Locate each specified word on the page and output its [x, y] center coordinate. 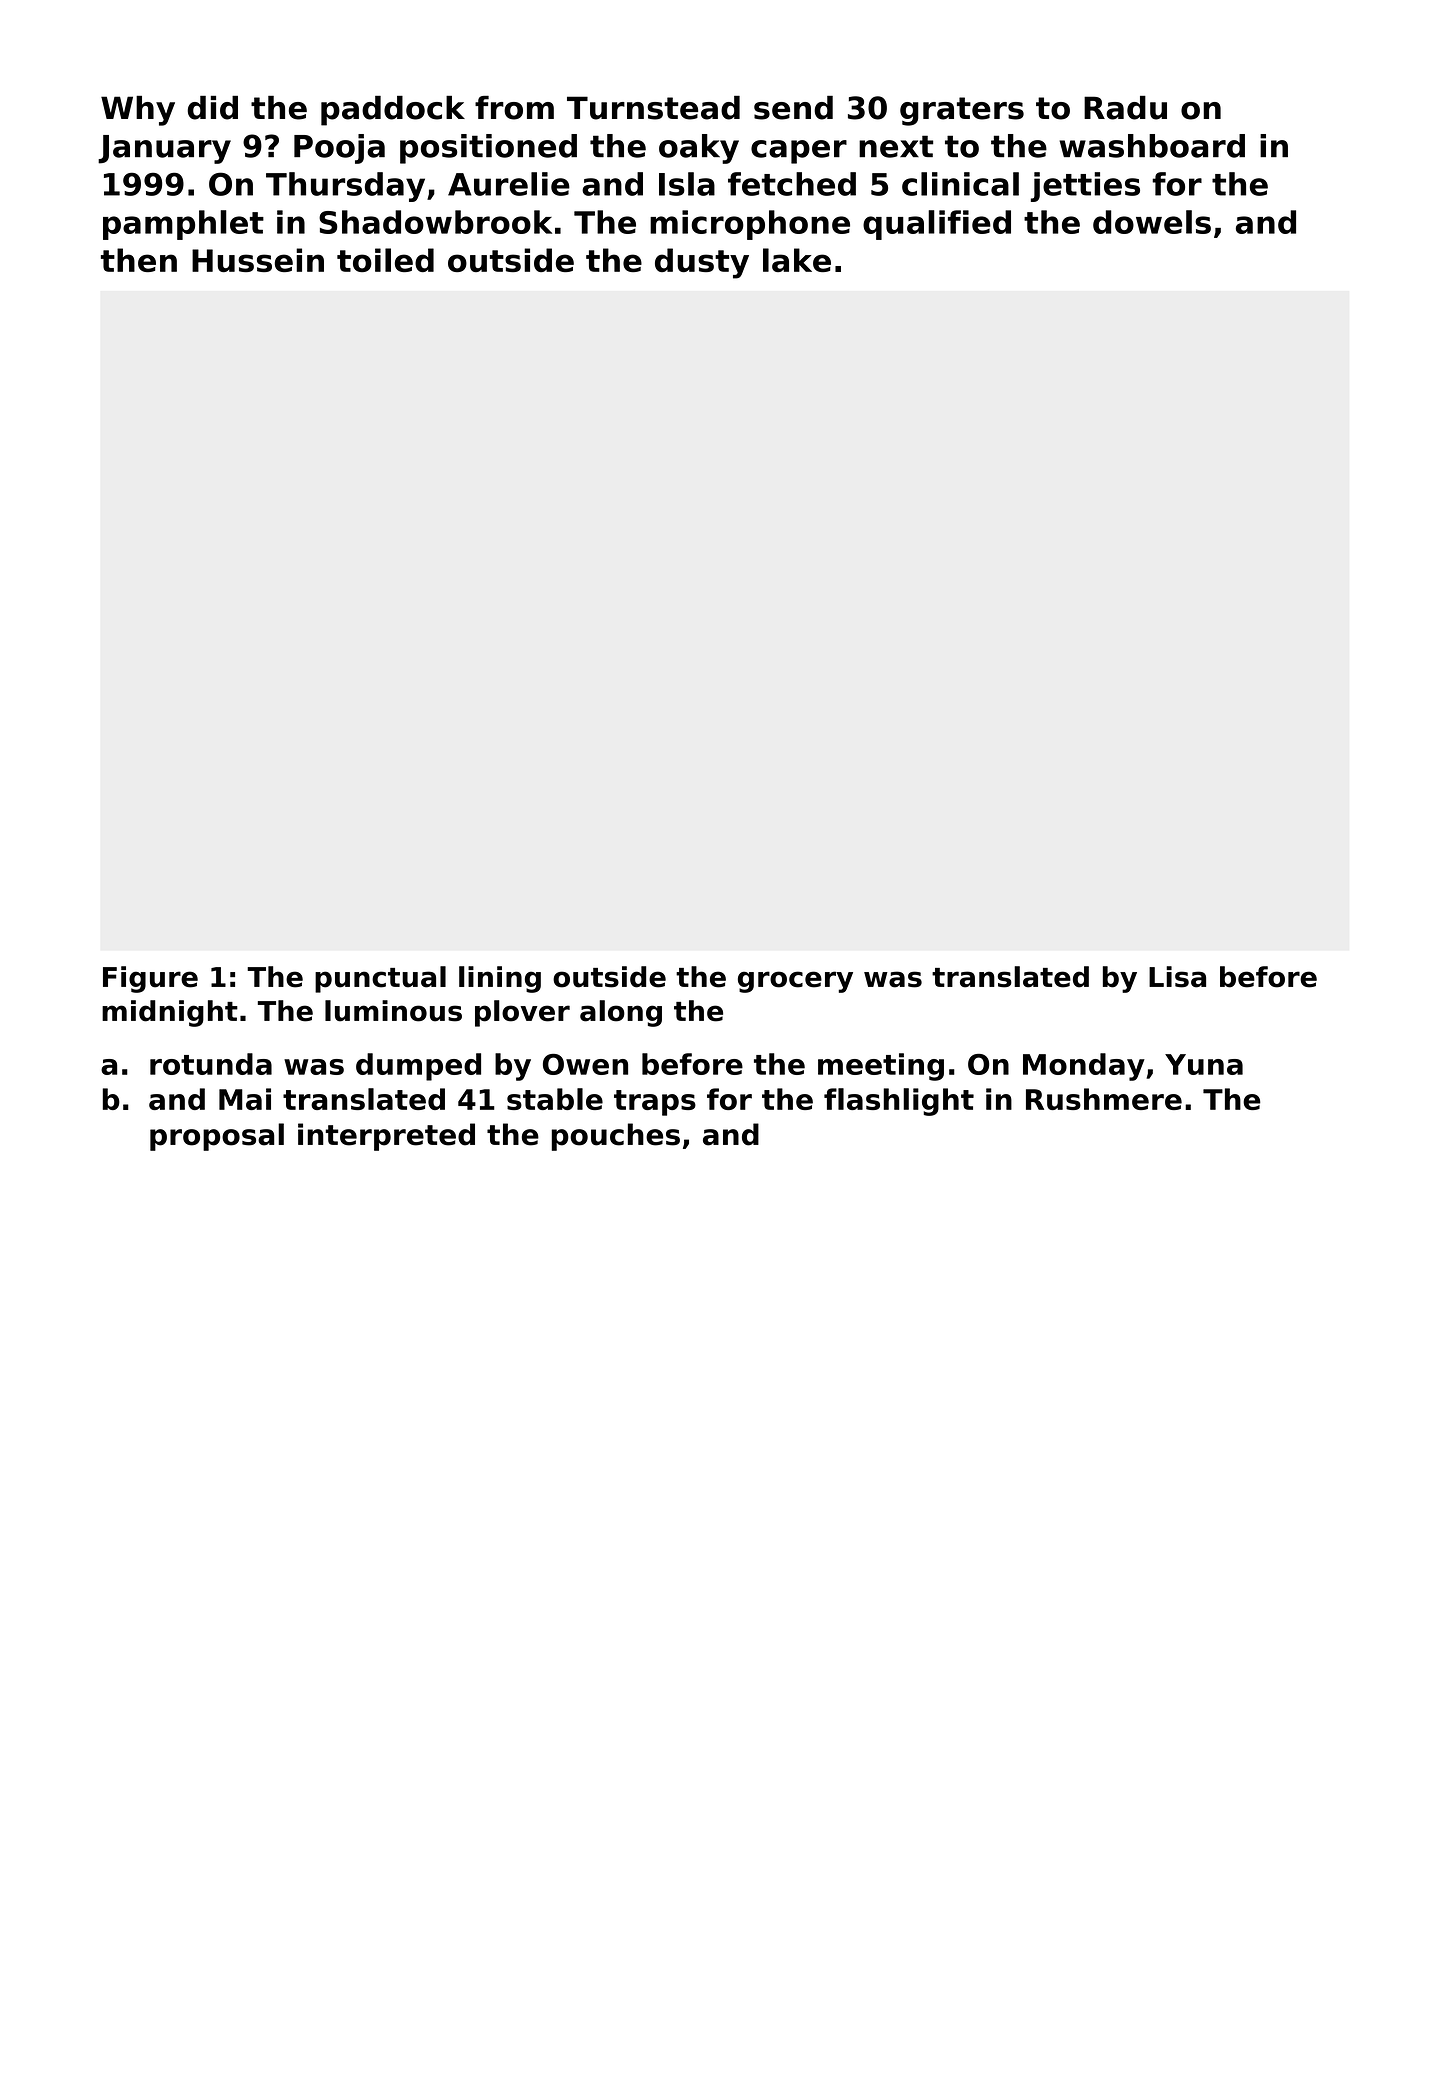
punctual [380, 979]
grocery [795, 982]
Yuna [1204, 1064]
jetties [1085, 187]
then [139, 260]
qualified [937, 225]
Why [138, 111]
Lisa [1177, 977]
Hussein [258, 260]
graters [962, 111]
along [621, 1013]
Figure [150, 979]
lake [797, 260]
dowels [1152, 222]
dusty [702, 263]
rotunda [211, 1064]
